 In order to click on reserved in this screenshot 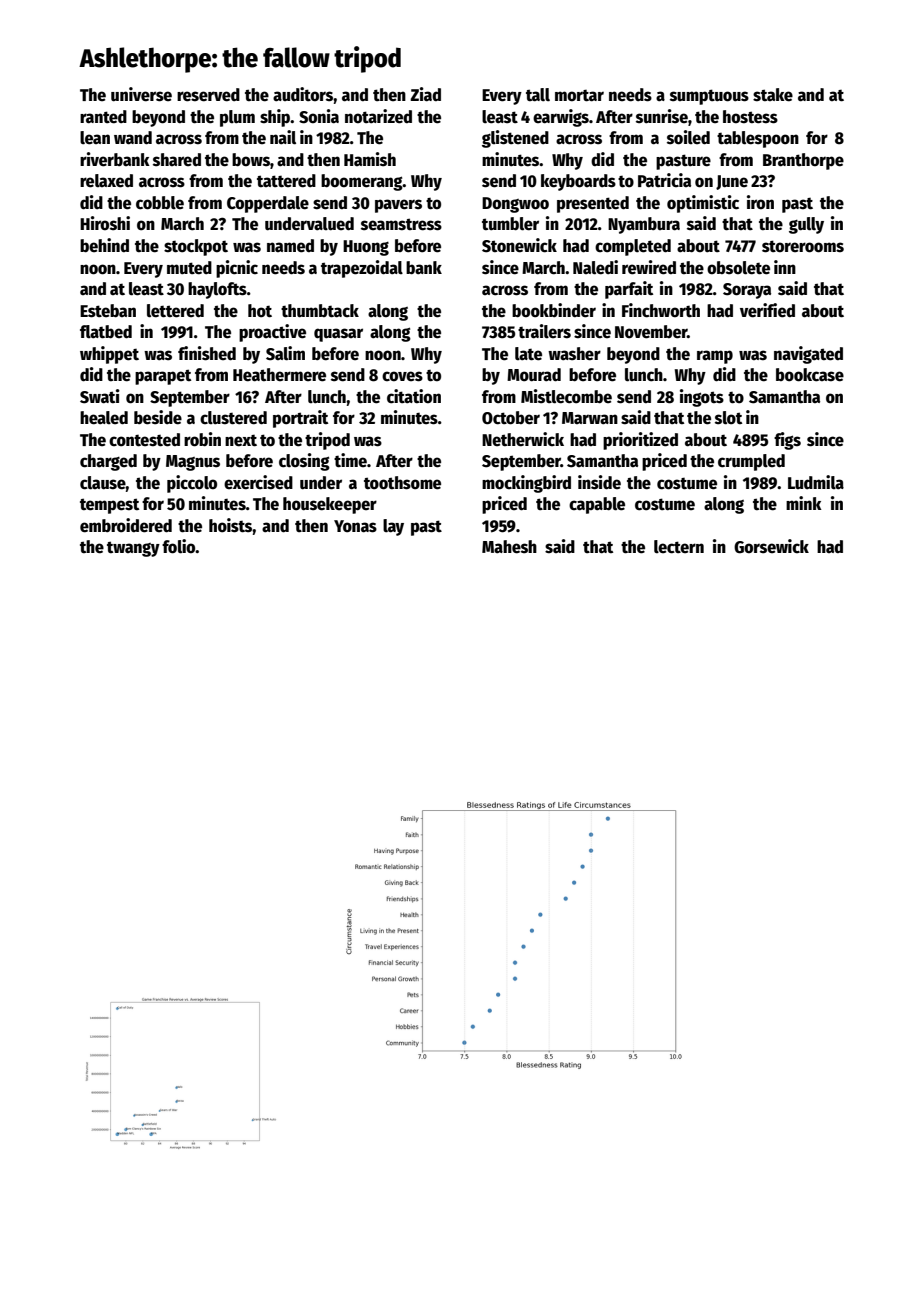, I will do `click(208, 95)`.
